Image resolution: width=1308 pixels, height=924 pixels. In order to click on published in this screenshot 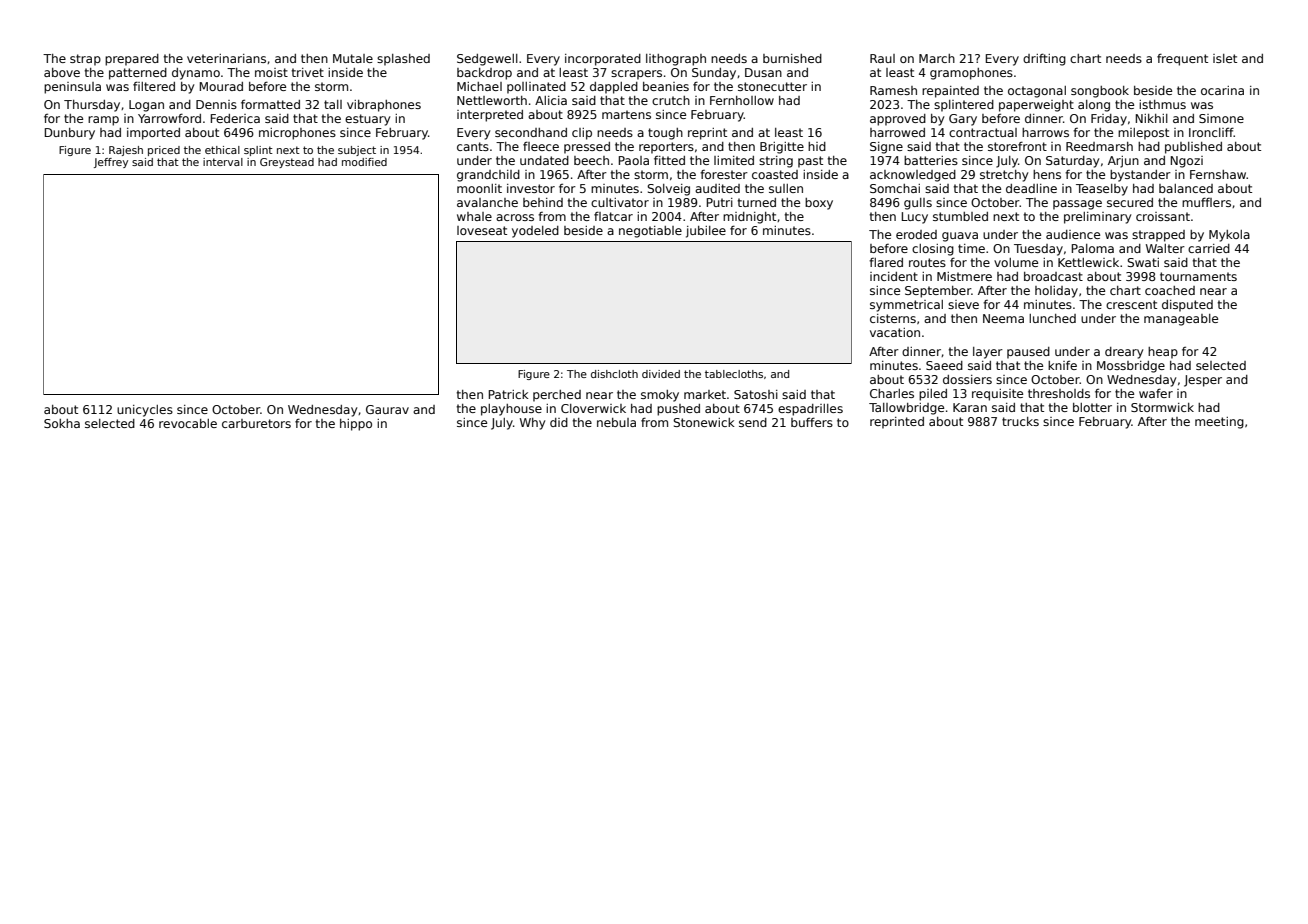, I will do `click(1193, 148)`.
